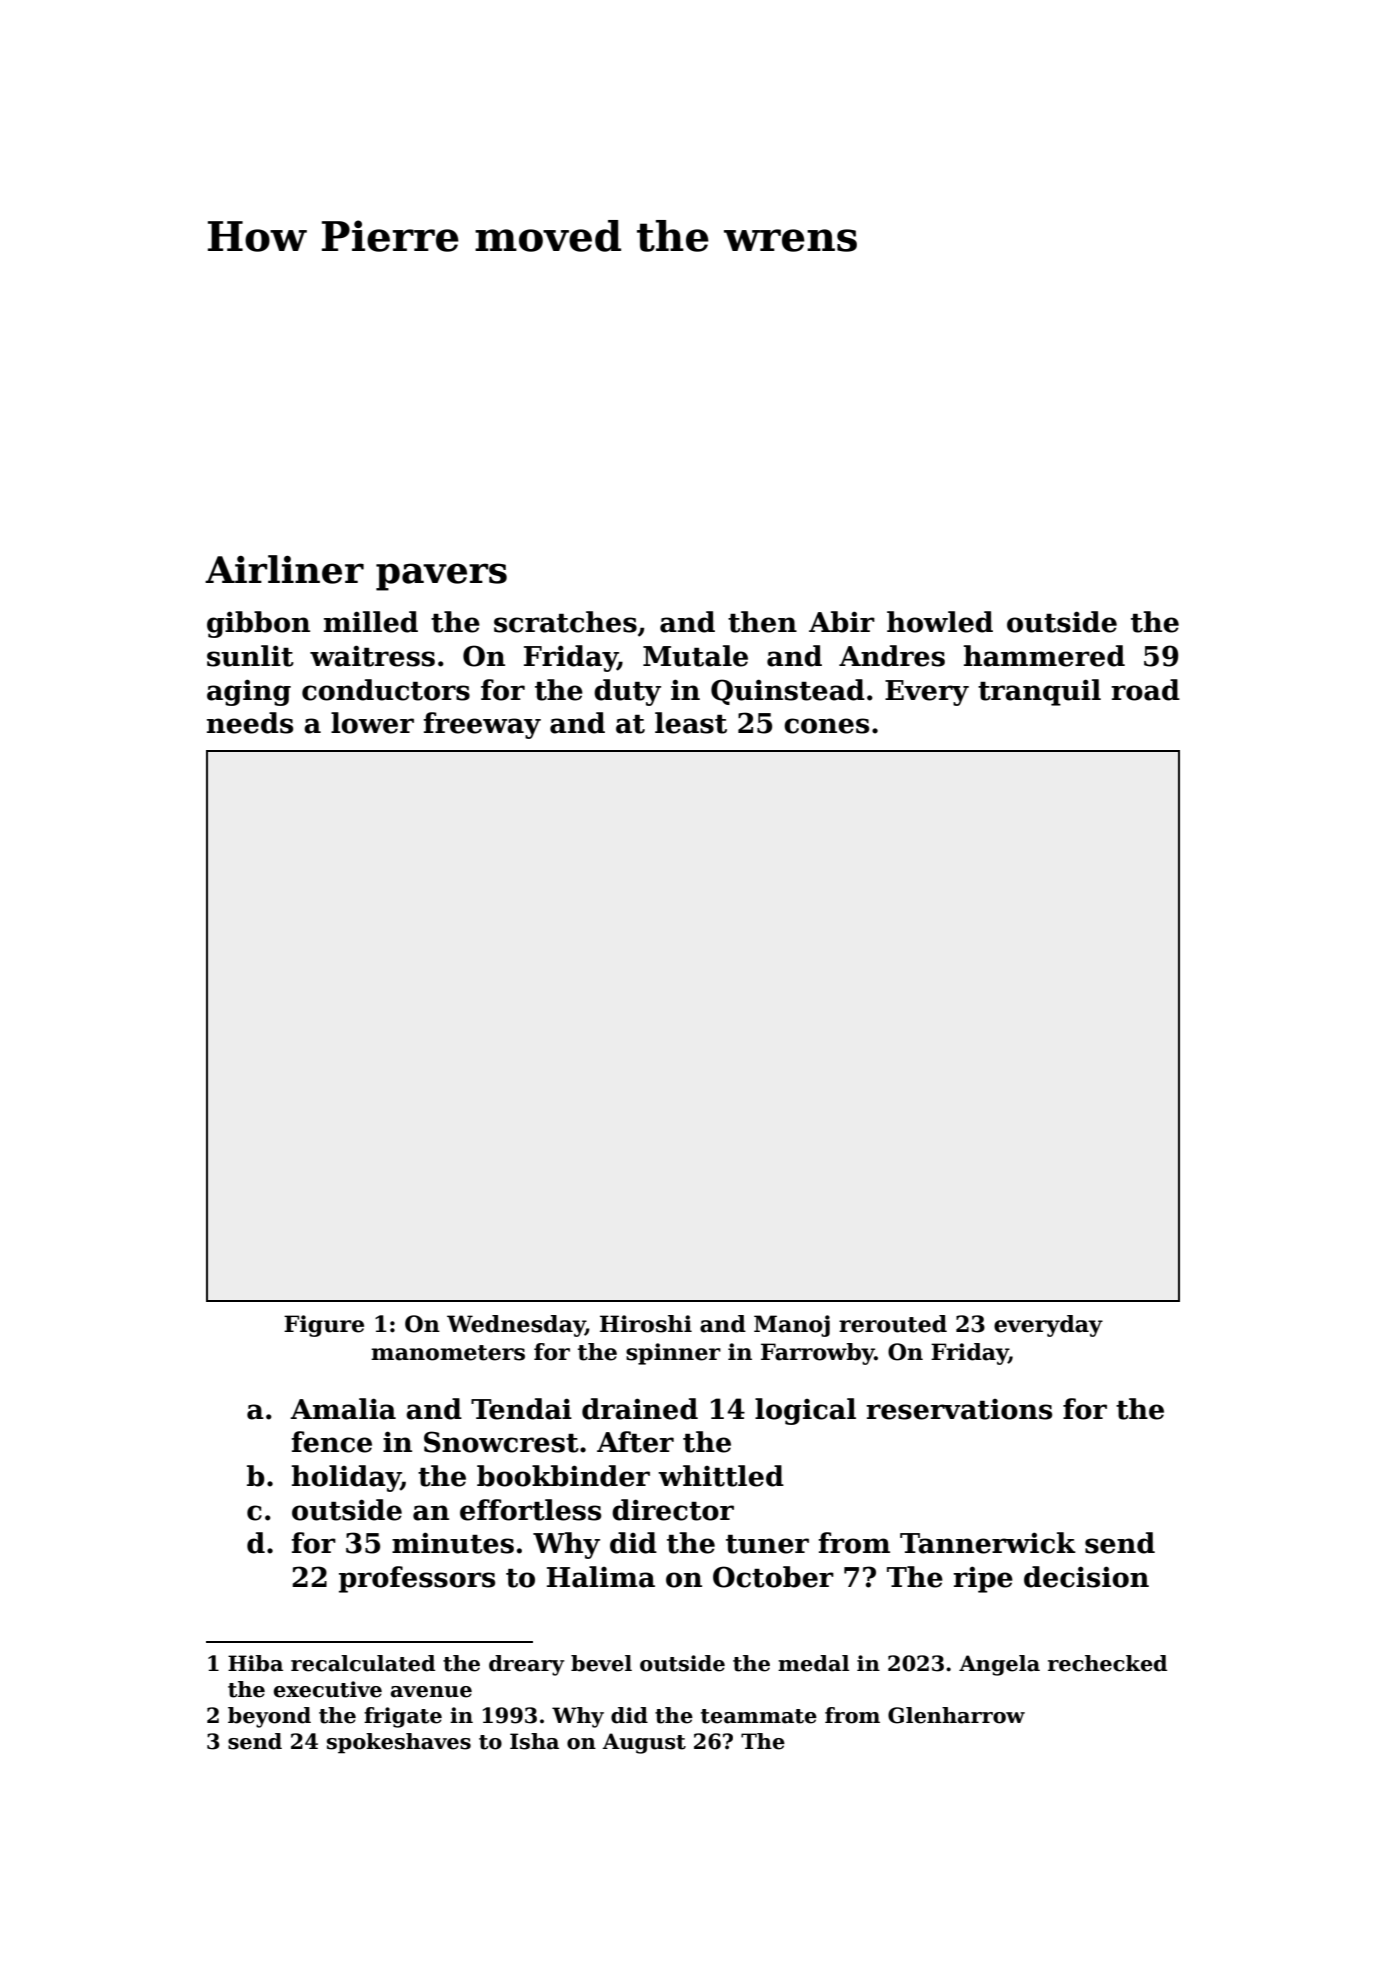 The height and width of the screenshot is (1969, 1386). Describe the element at coordinates (959, 1409) in the screenshot. I see `reservations` at that location.
